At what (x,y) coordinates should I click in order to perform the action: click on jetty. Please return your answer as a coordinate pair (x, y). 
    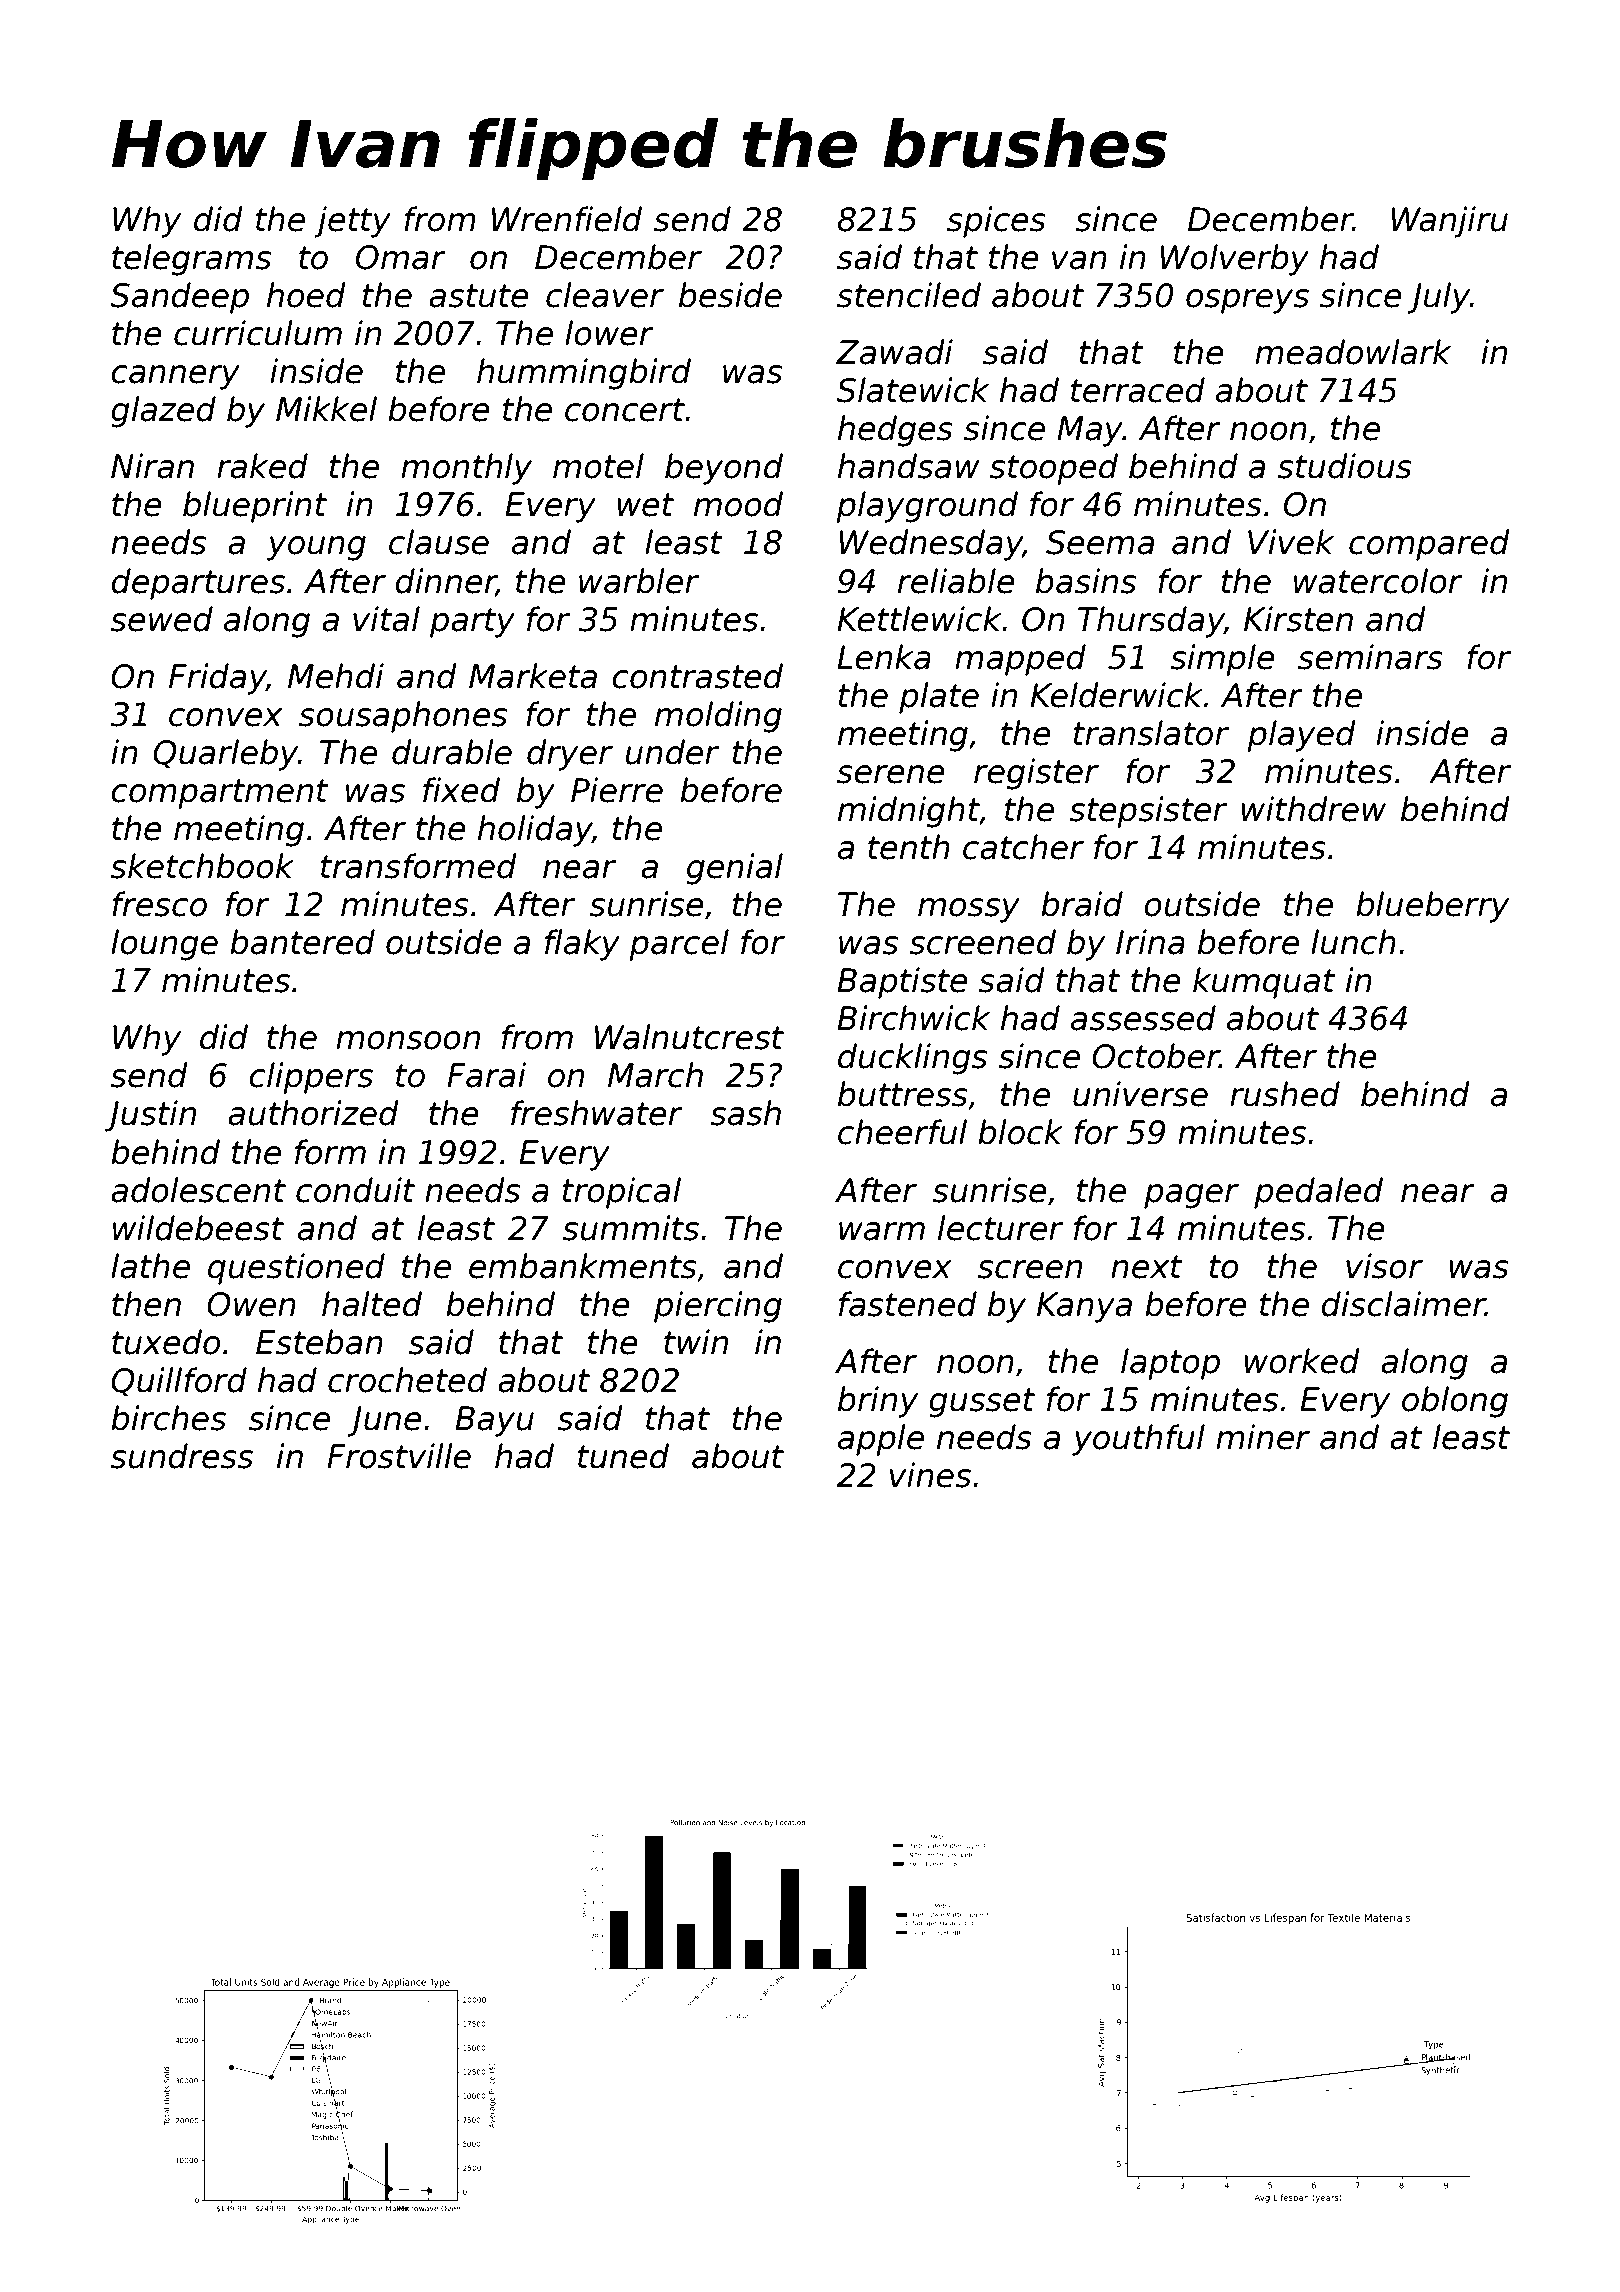
    Looking at the image, I should click on (352, 222).
